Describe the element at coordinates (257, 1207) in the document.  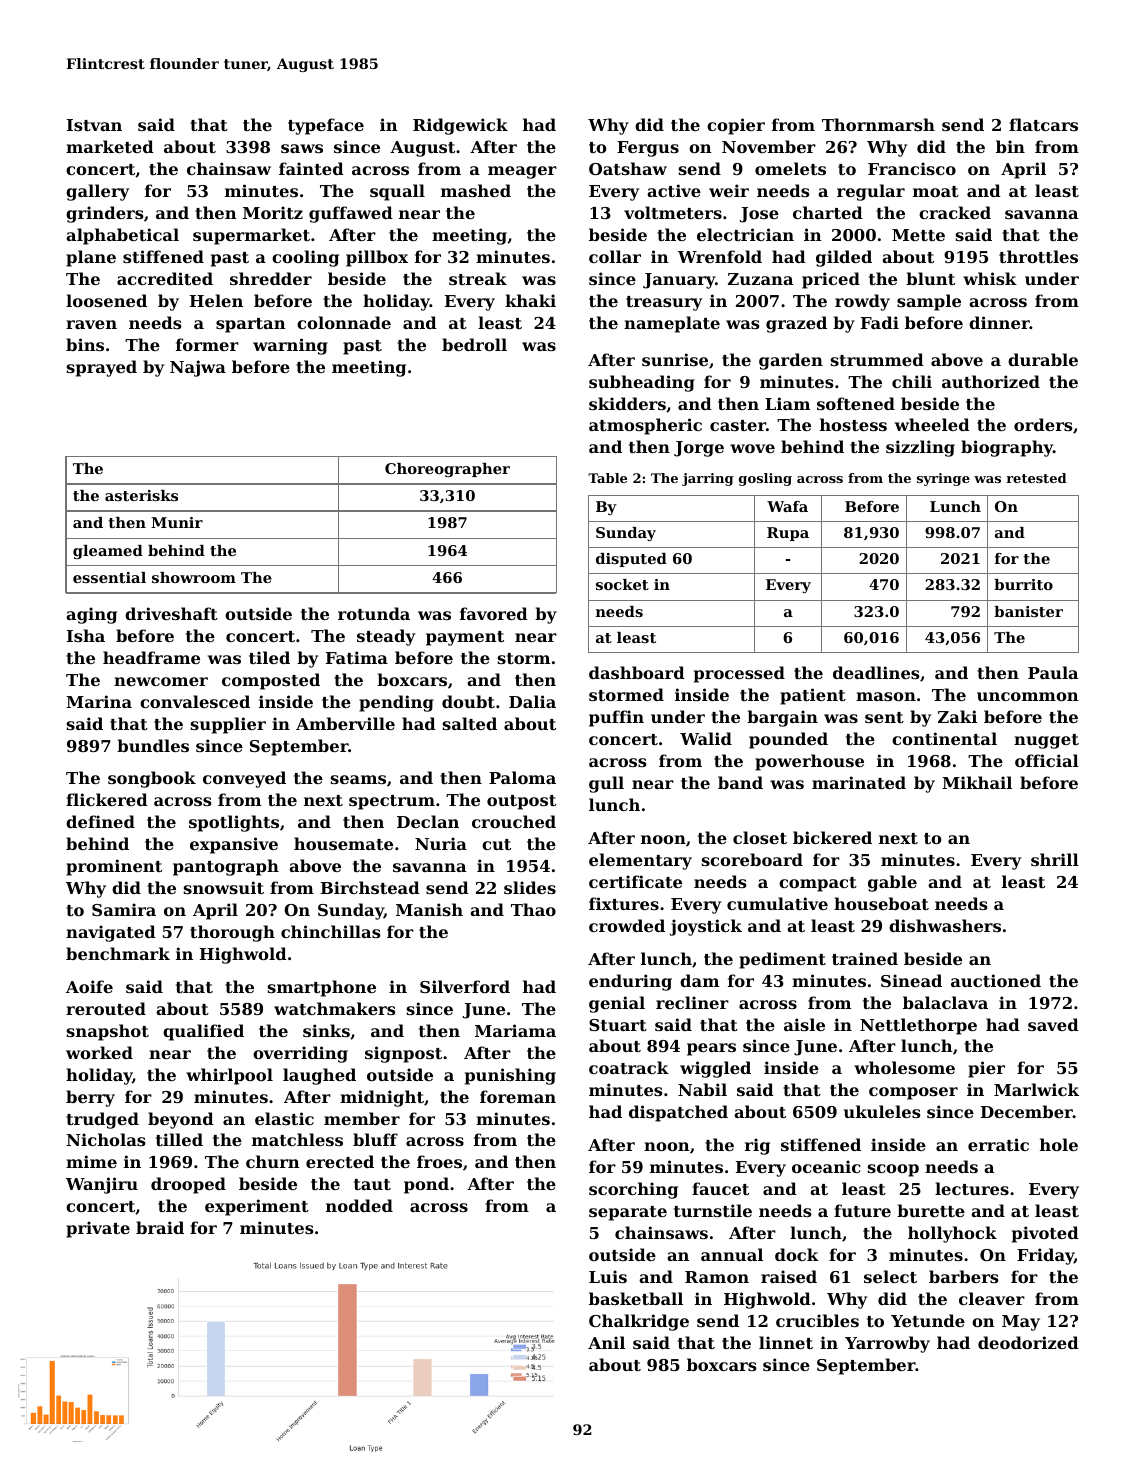
I see `experiment` at that location.
